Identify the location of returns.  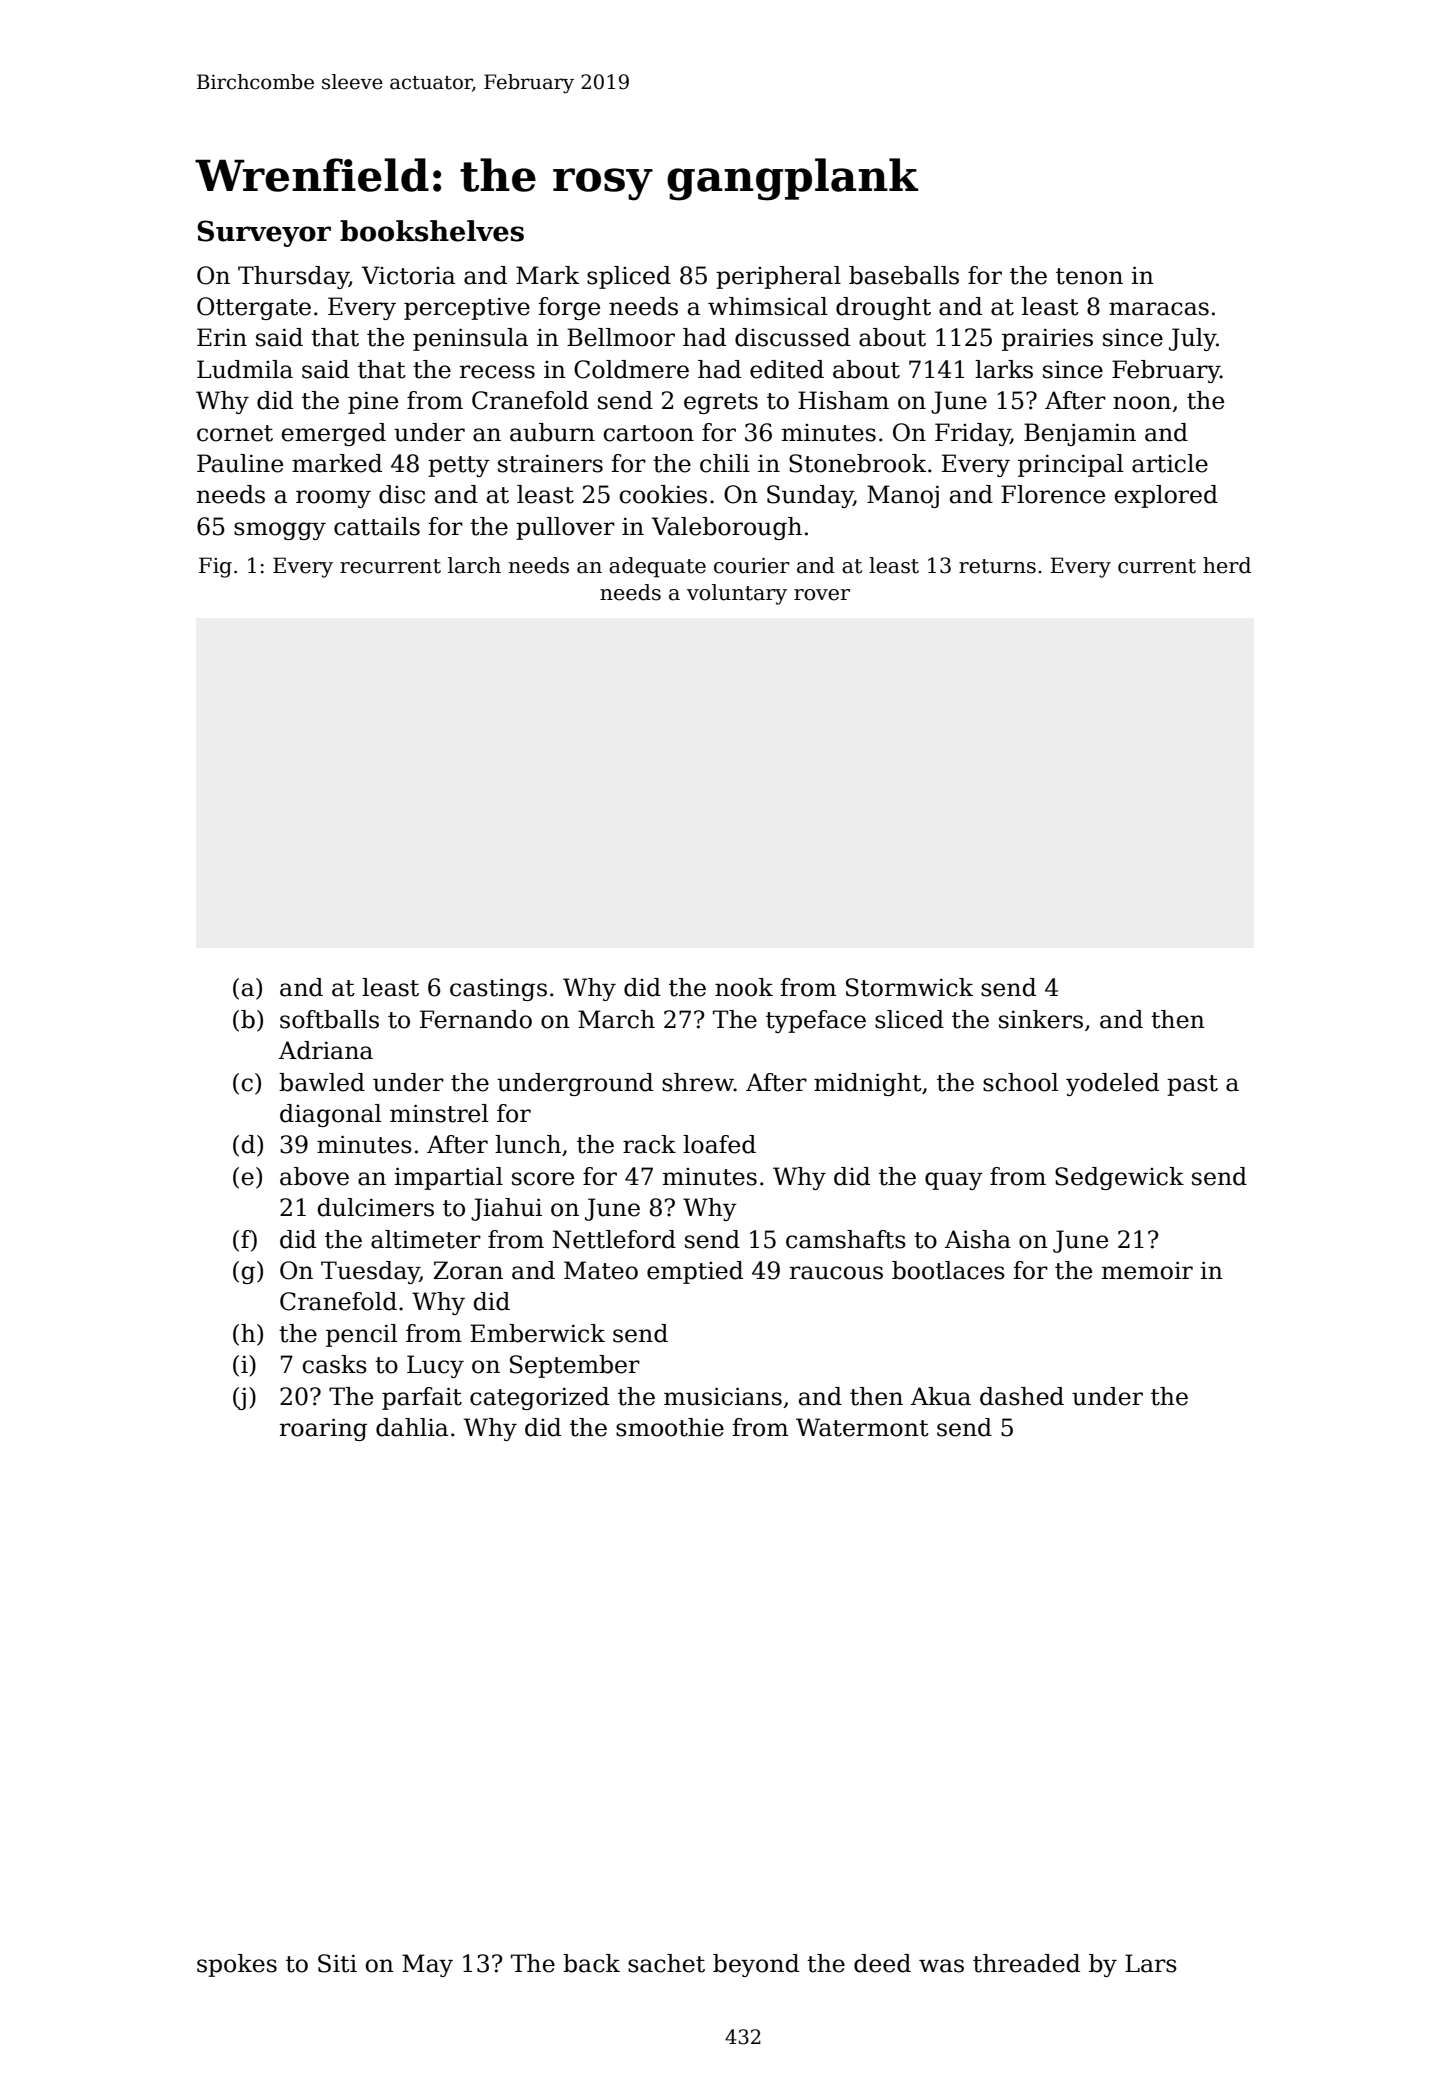
(997, 566).
